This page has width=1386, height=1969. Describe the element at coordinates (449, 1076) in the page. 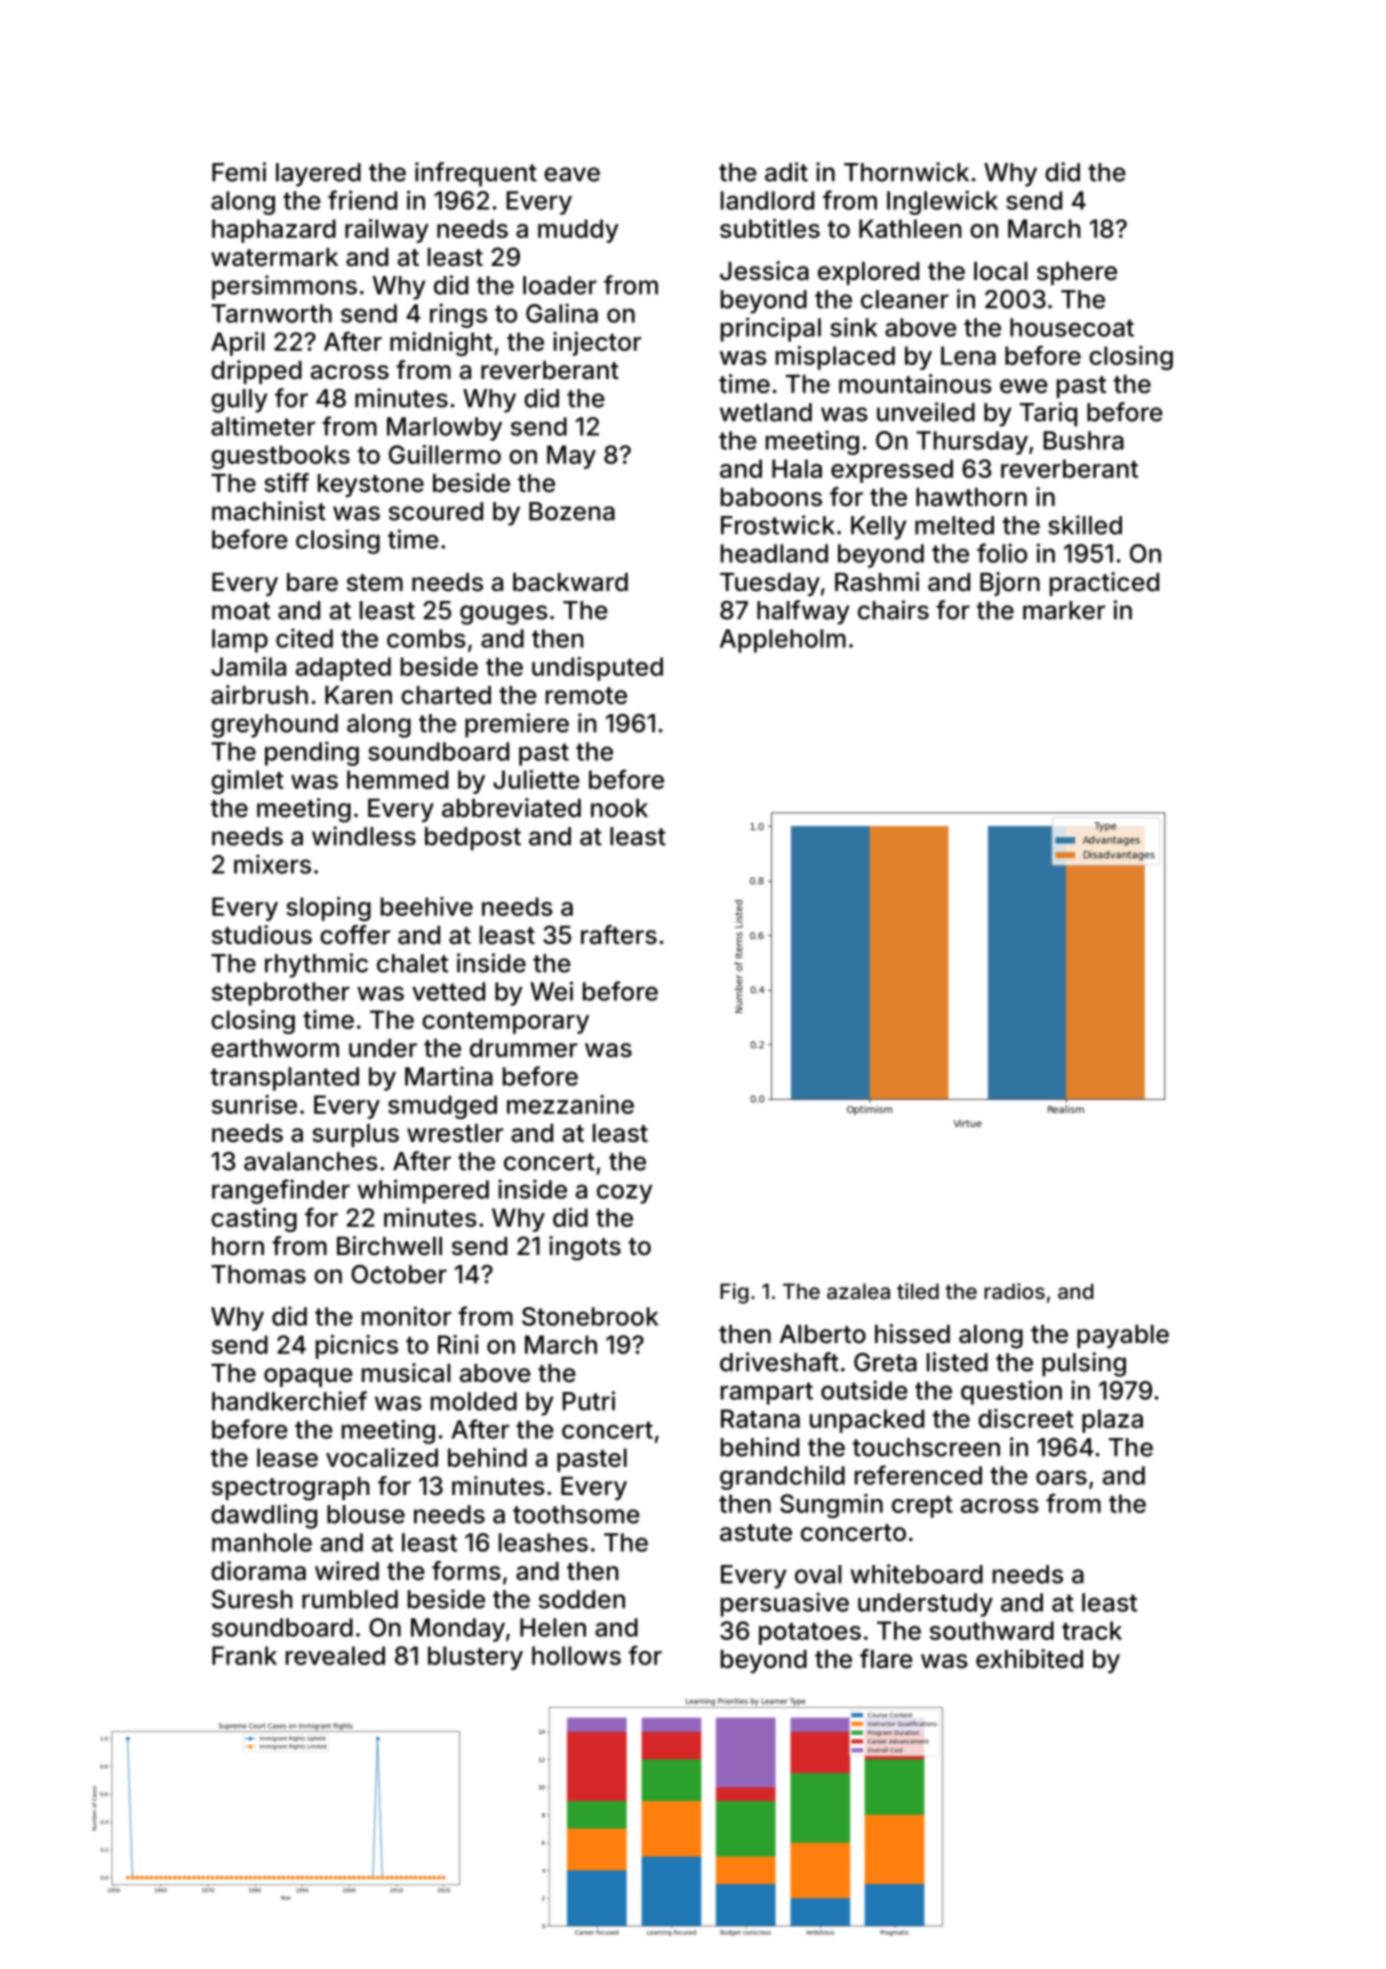

I see `Martina` at that location.
